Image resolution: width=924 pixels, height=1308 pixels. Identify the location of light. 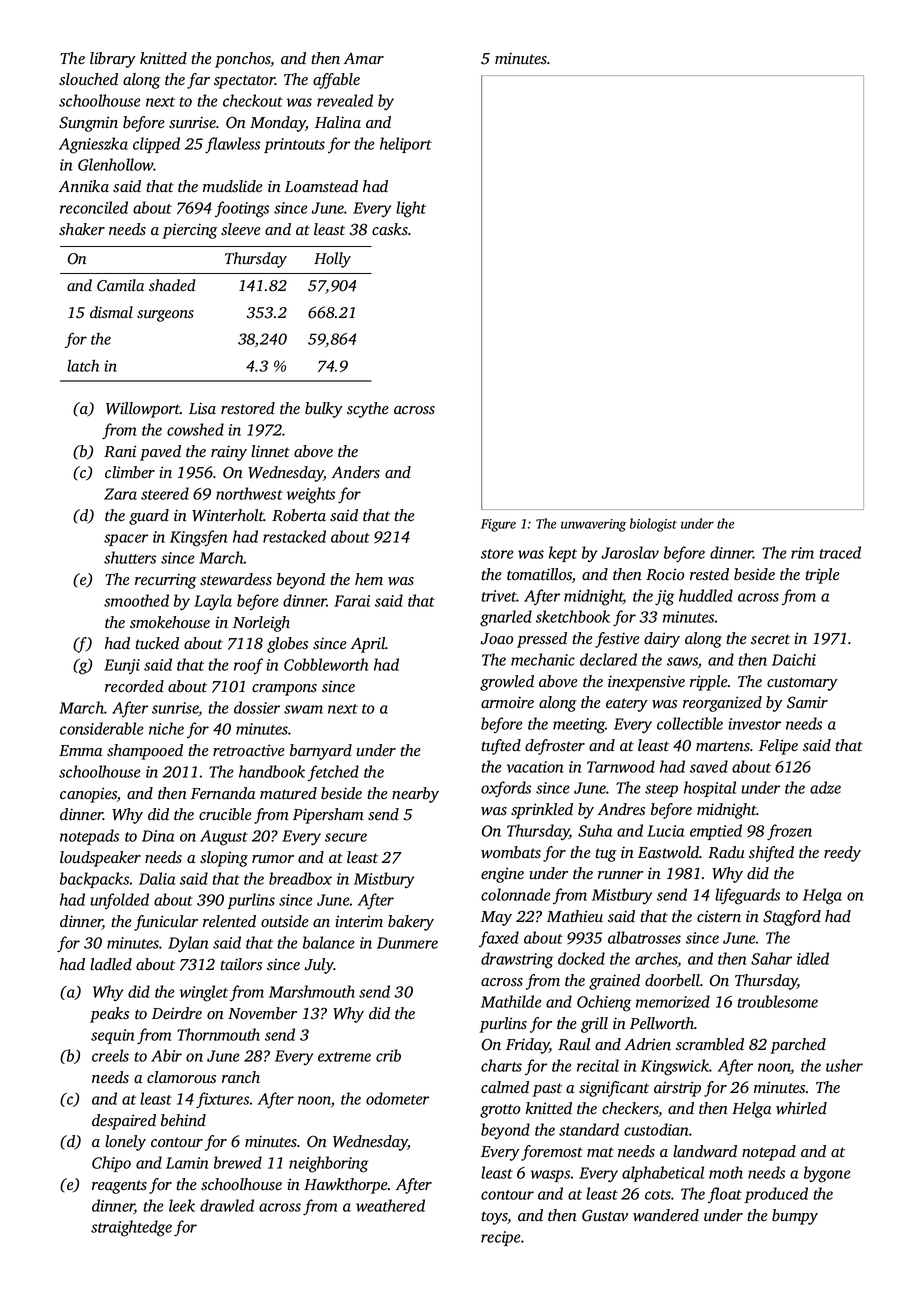
(411, 209).
